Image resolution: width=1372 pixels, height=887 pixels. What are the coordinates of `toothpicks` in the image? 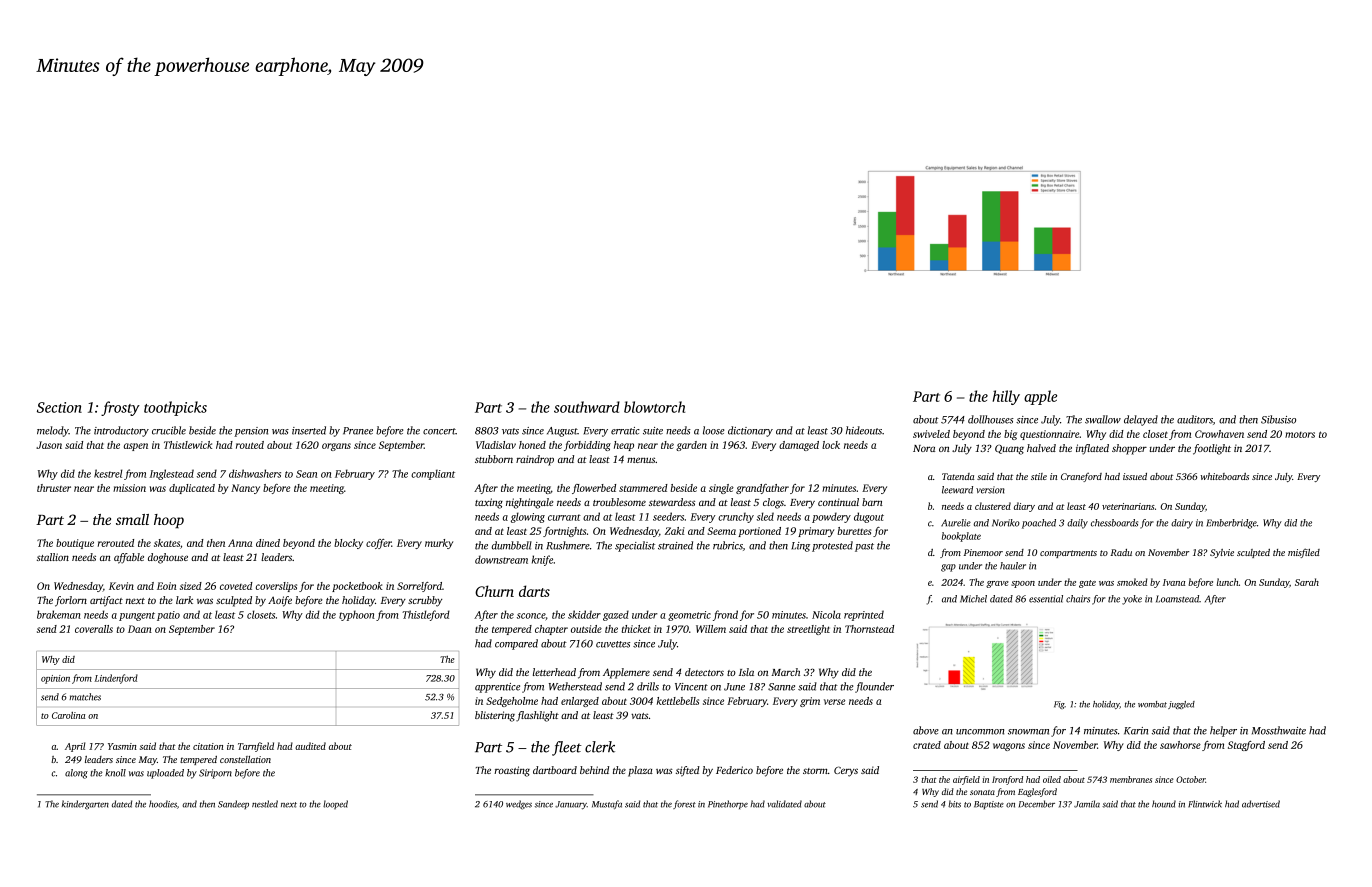 It's located at (175, 408).
